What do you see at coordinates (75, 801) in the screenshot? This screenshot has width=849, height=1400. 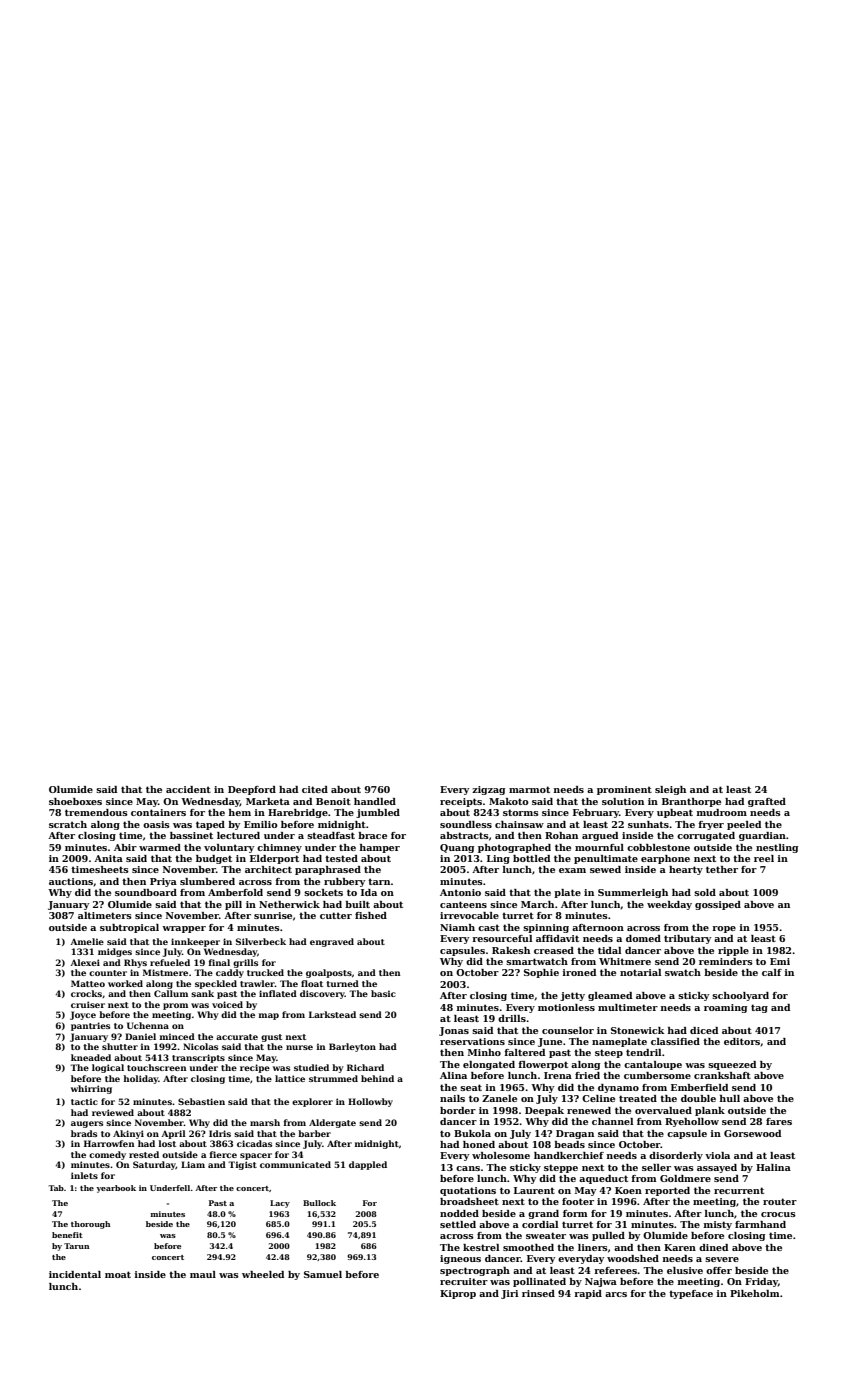 I see `shoeboxes` at bounding box center [75, 801].
